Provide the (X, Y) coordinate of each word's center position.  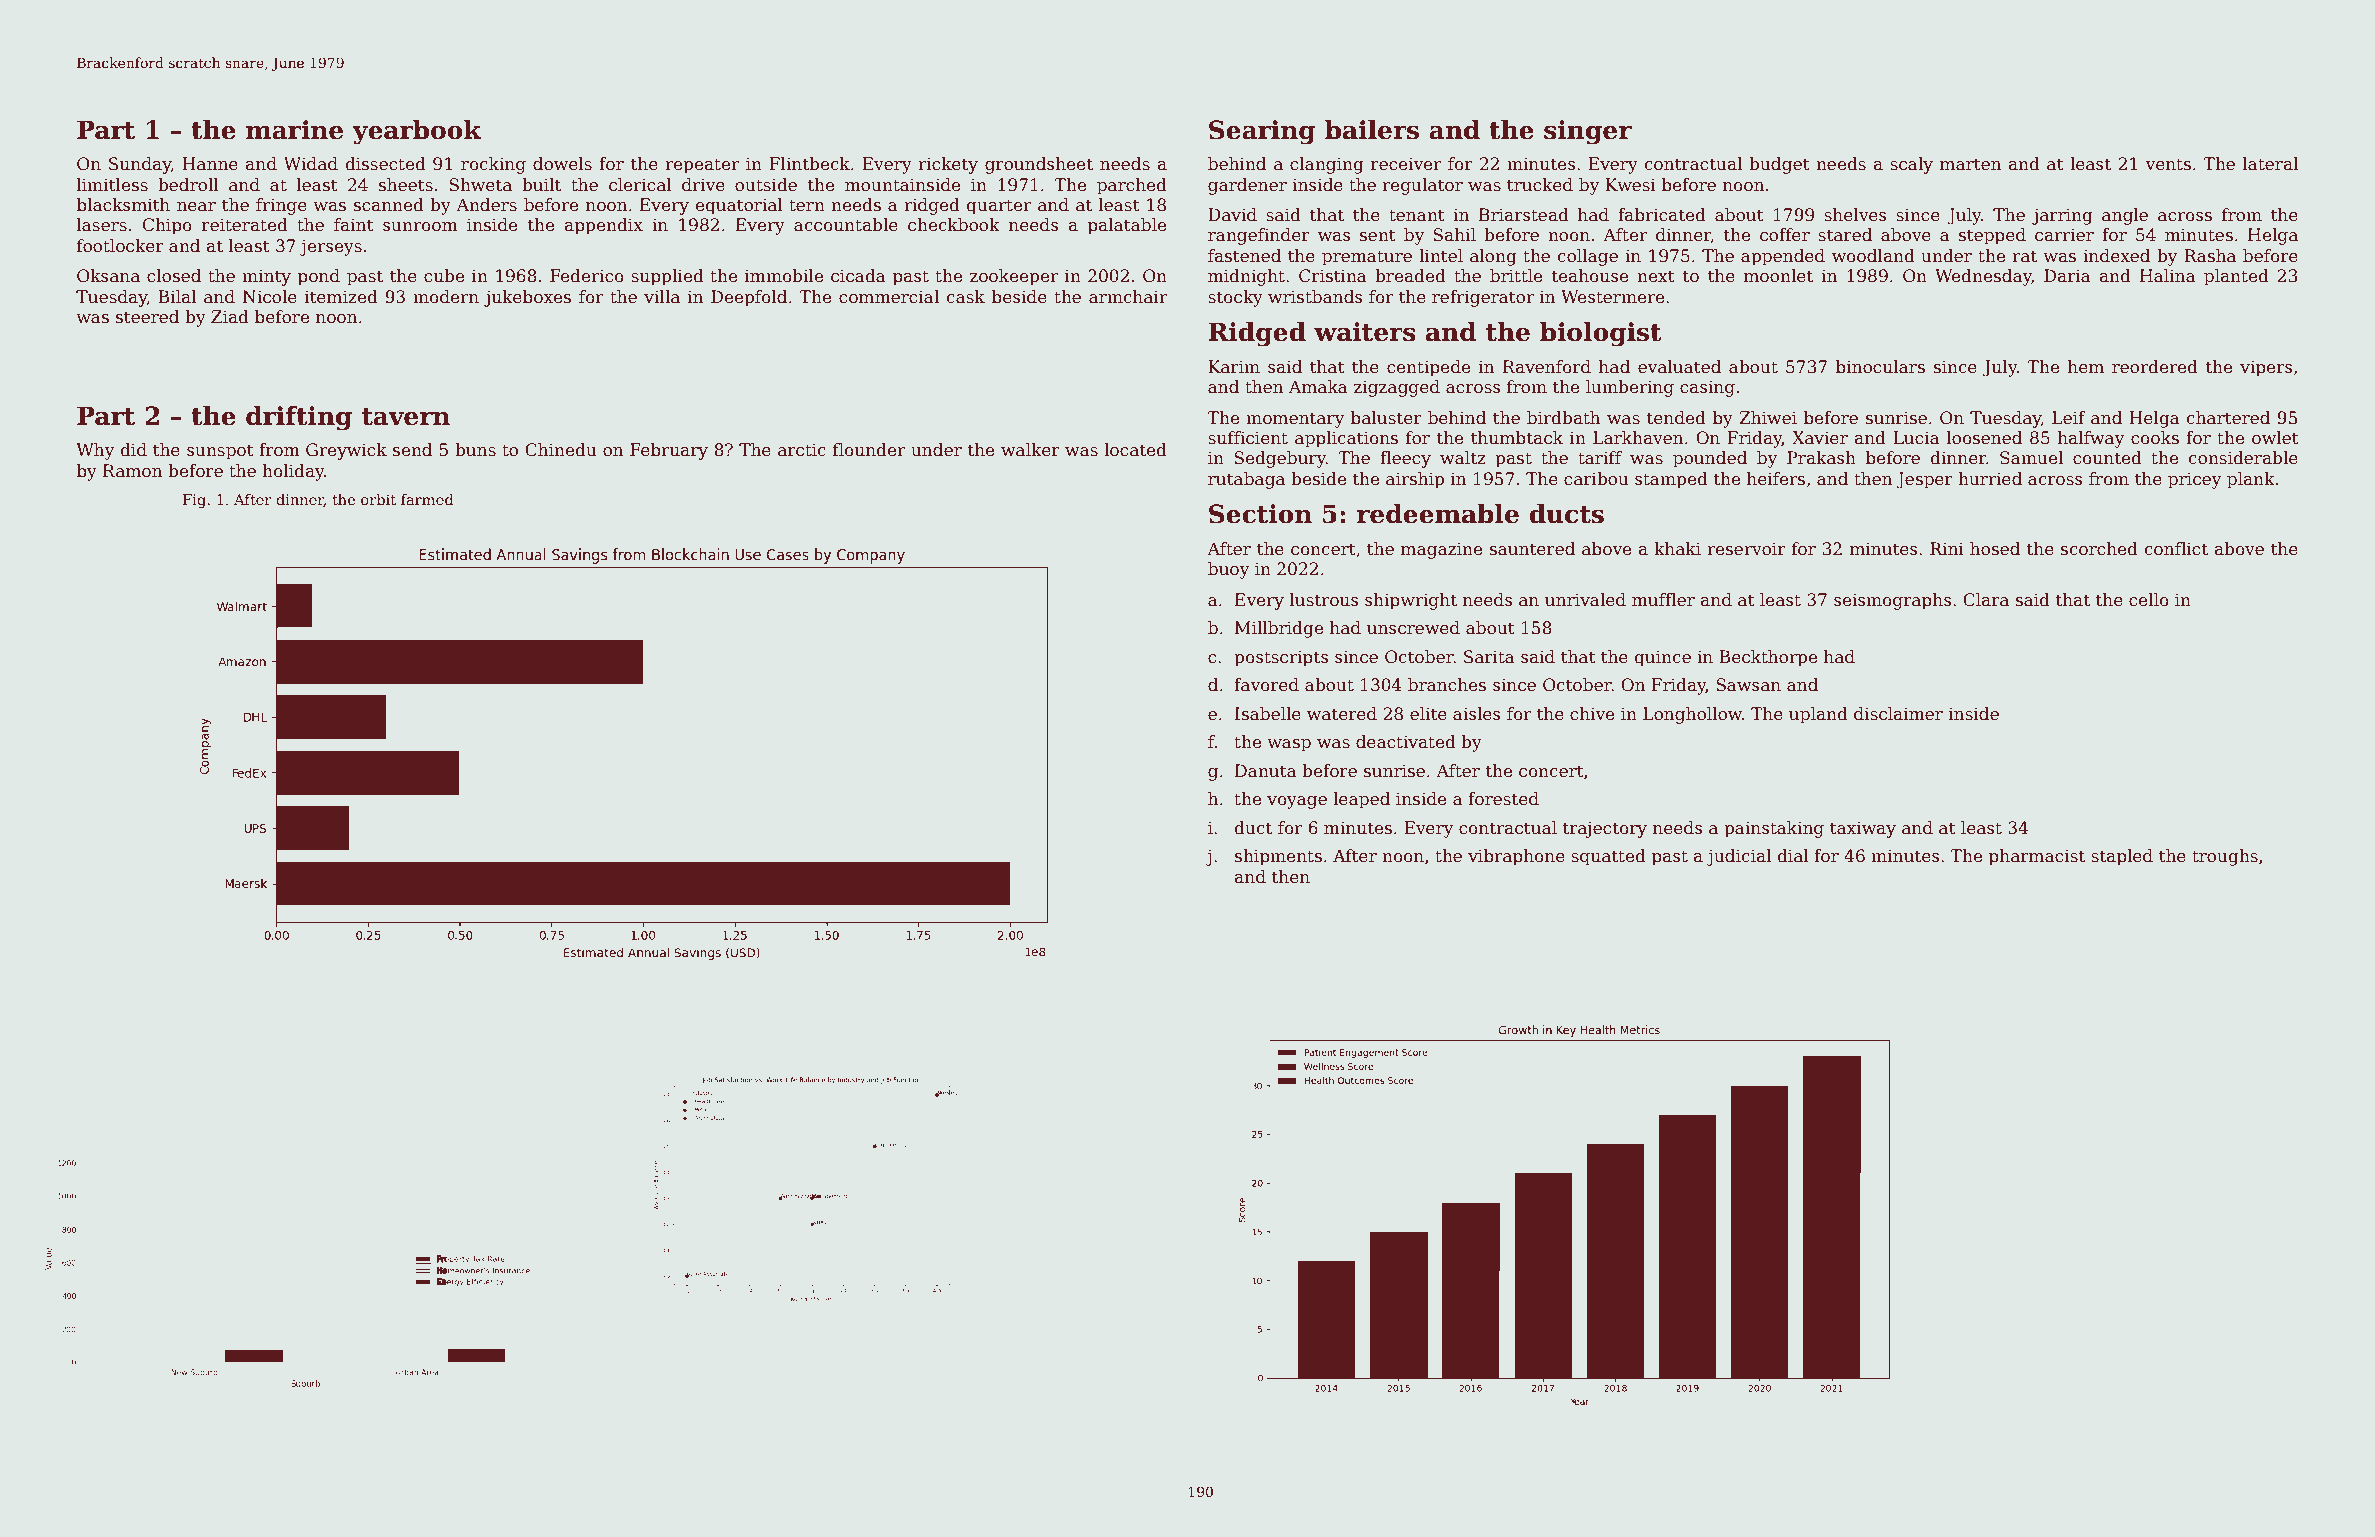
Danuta (1266, 771)
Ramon (132, 471)
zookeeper (1014, 277)
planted (2236, 277)
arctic (802, 450)
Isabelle (1268, 714)
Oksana (108, 276)
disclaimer (1898, 714)
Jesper (1924, 480)
